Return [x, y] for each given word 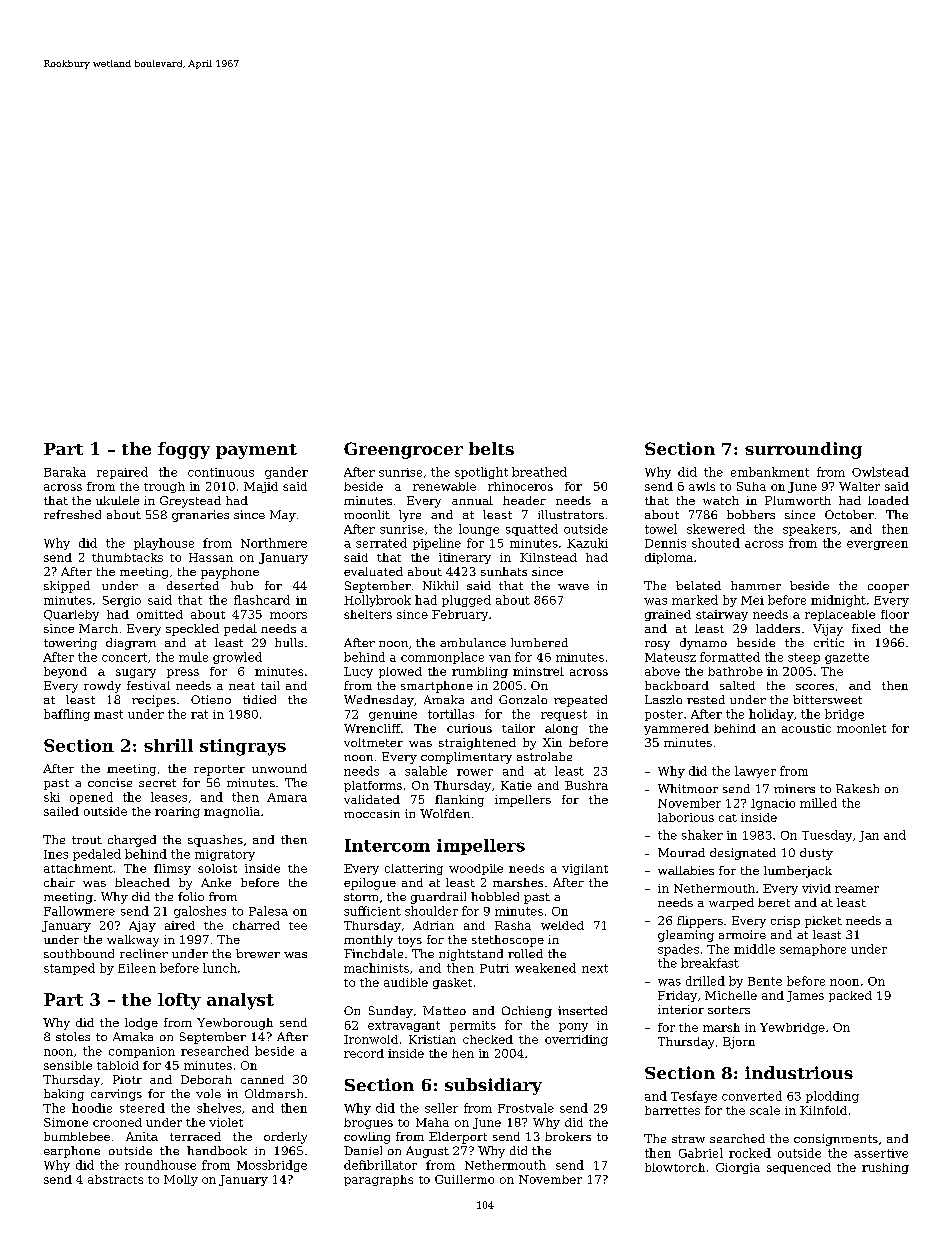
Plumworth [798, 500]
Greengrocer [403, 450]
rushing [885, 1168]
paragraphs [378, 1180]
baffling [67, 715]
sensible [68, 1065]
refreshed [72, 514]
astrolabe [544, 756]
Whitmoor [688, 788]
